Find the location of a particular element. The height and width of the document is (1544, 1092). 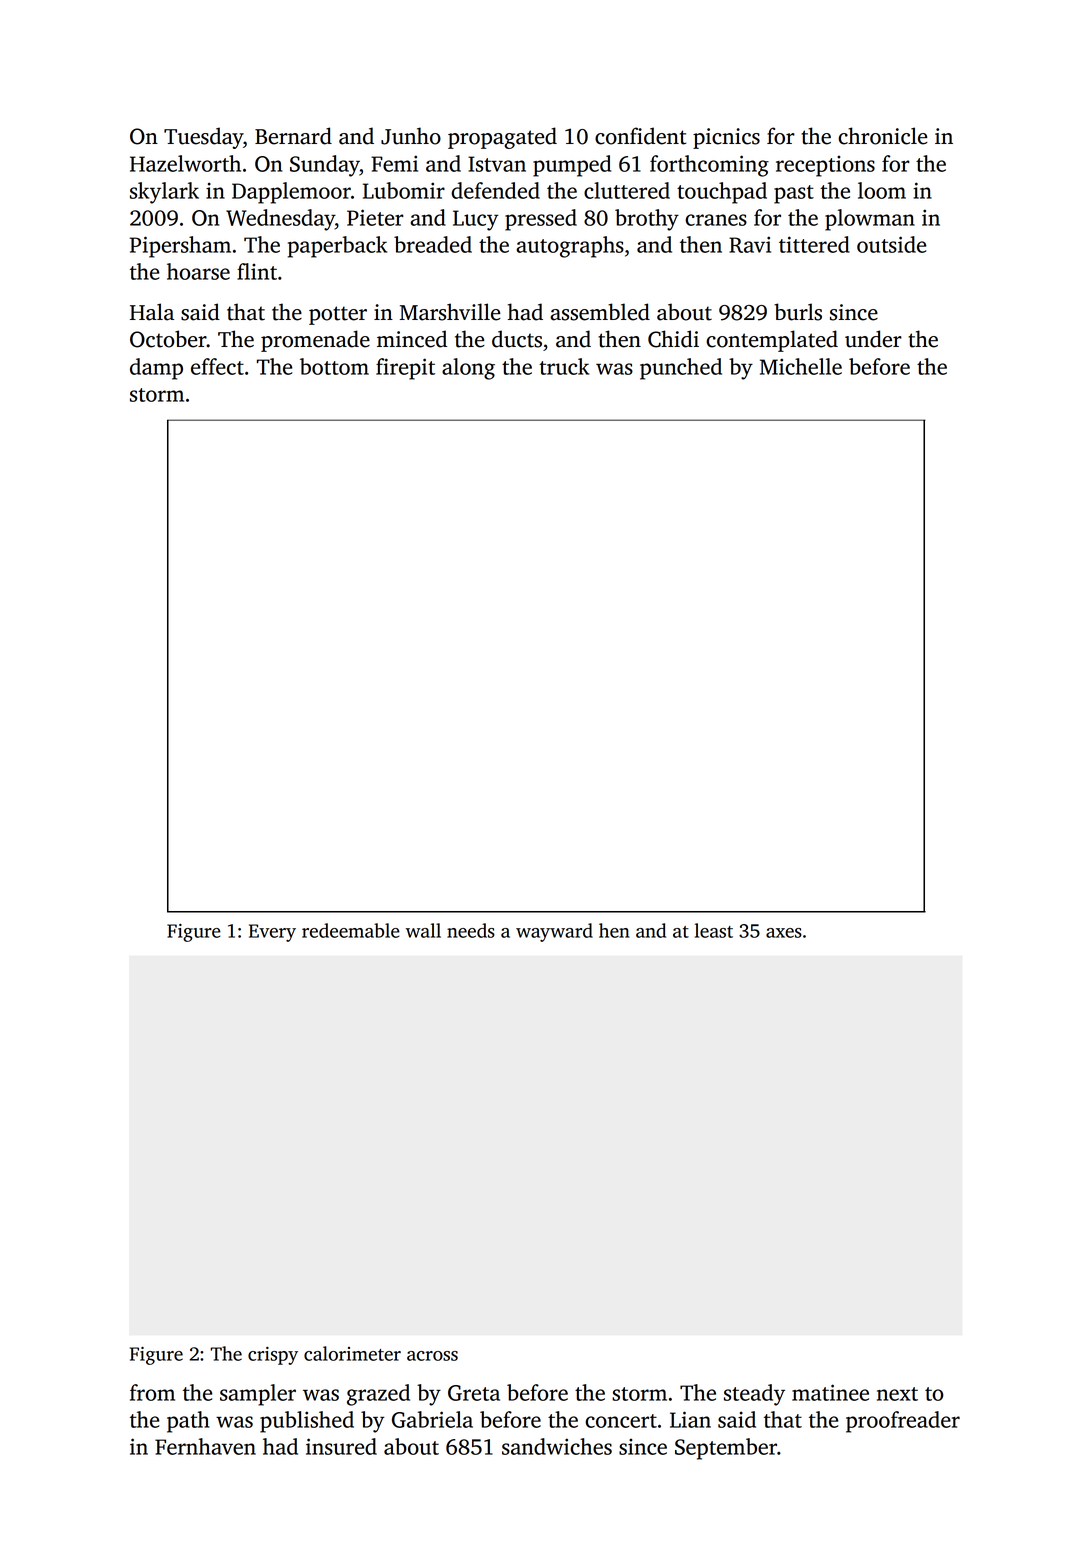

matinee is located at coordinates (830, 1392).
